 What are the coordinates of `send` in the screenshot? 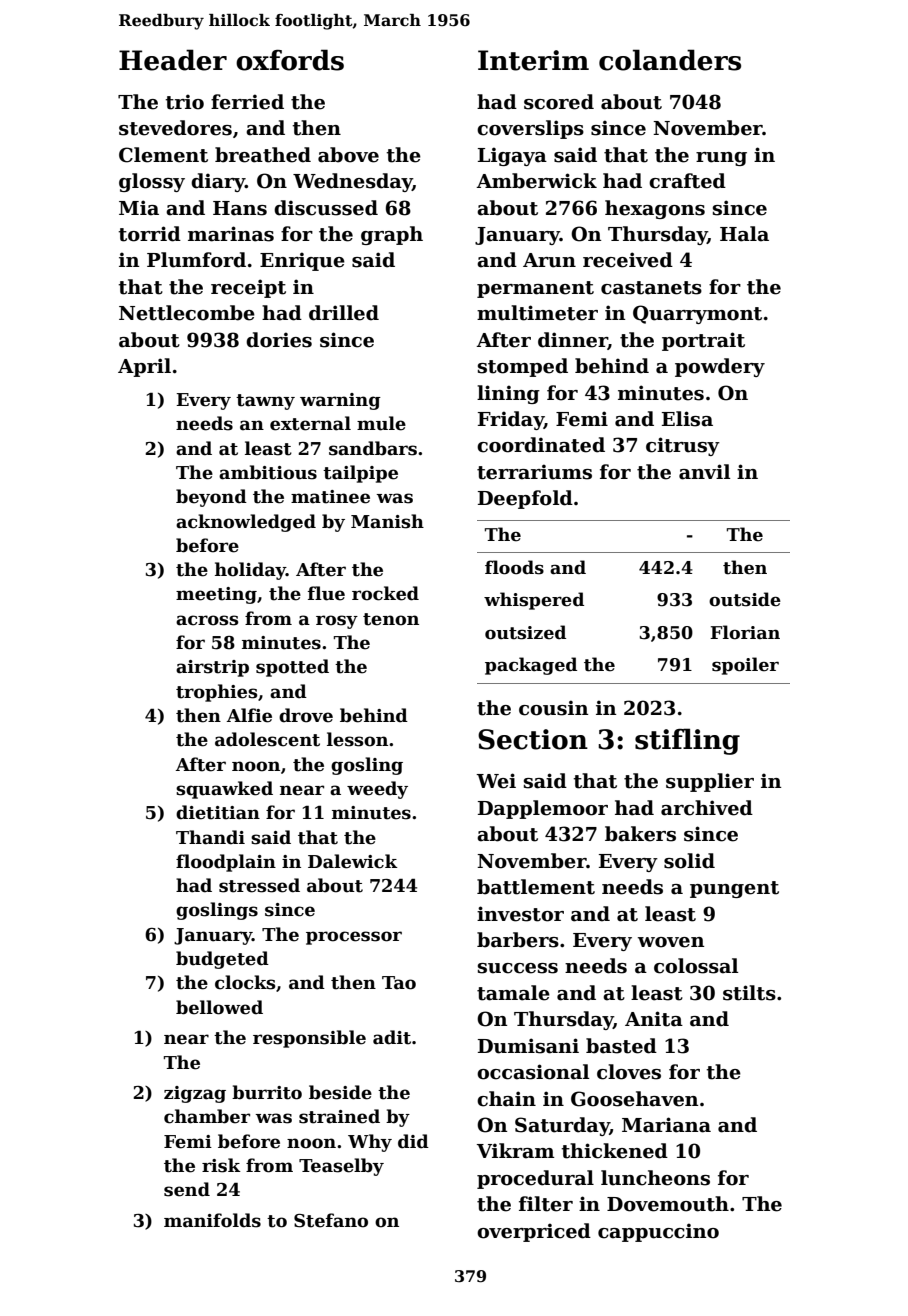 It's located at (187, 1189).
